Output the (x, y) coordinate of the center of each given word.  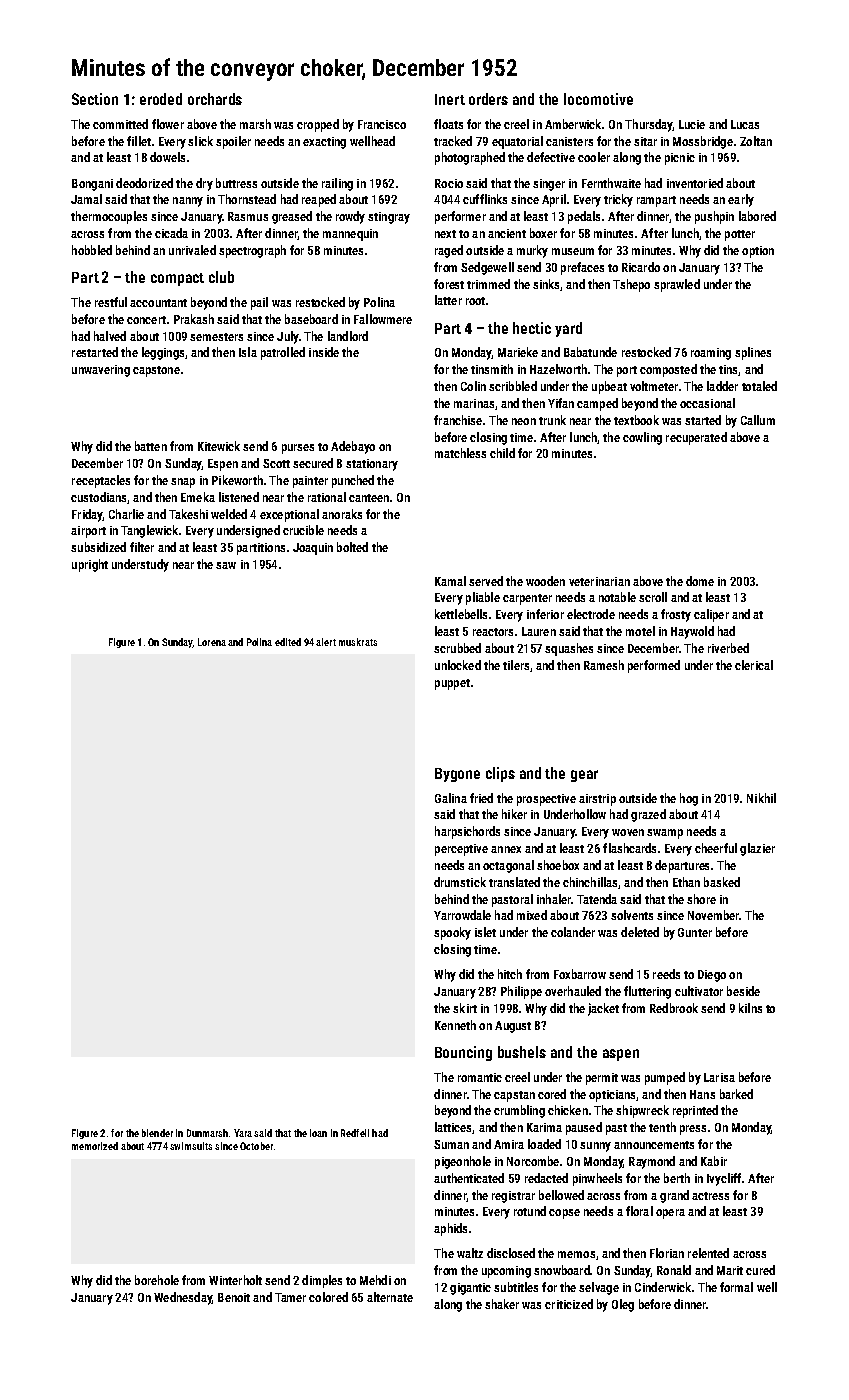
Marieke (518, 352)
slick (200, 141)
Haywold (692, 632)
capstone (156, 371)
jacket (603, 1009)
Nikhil (761, 798)
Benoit (234, 1297)
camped (597, 404)
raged (449, 251)
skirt (465, 1008)
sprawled (677, 285)
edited (288, 642)
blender (157, 1133)
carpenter (527, 599)
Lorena (212, 642)
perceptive (461, 850)
